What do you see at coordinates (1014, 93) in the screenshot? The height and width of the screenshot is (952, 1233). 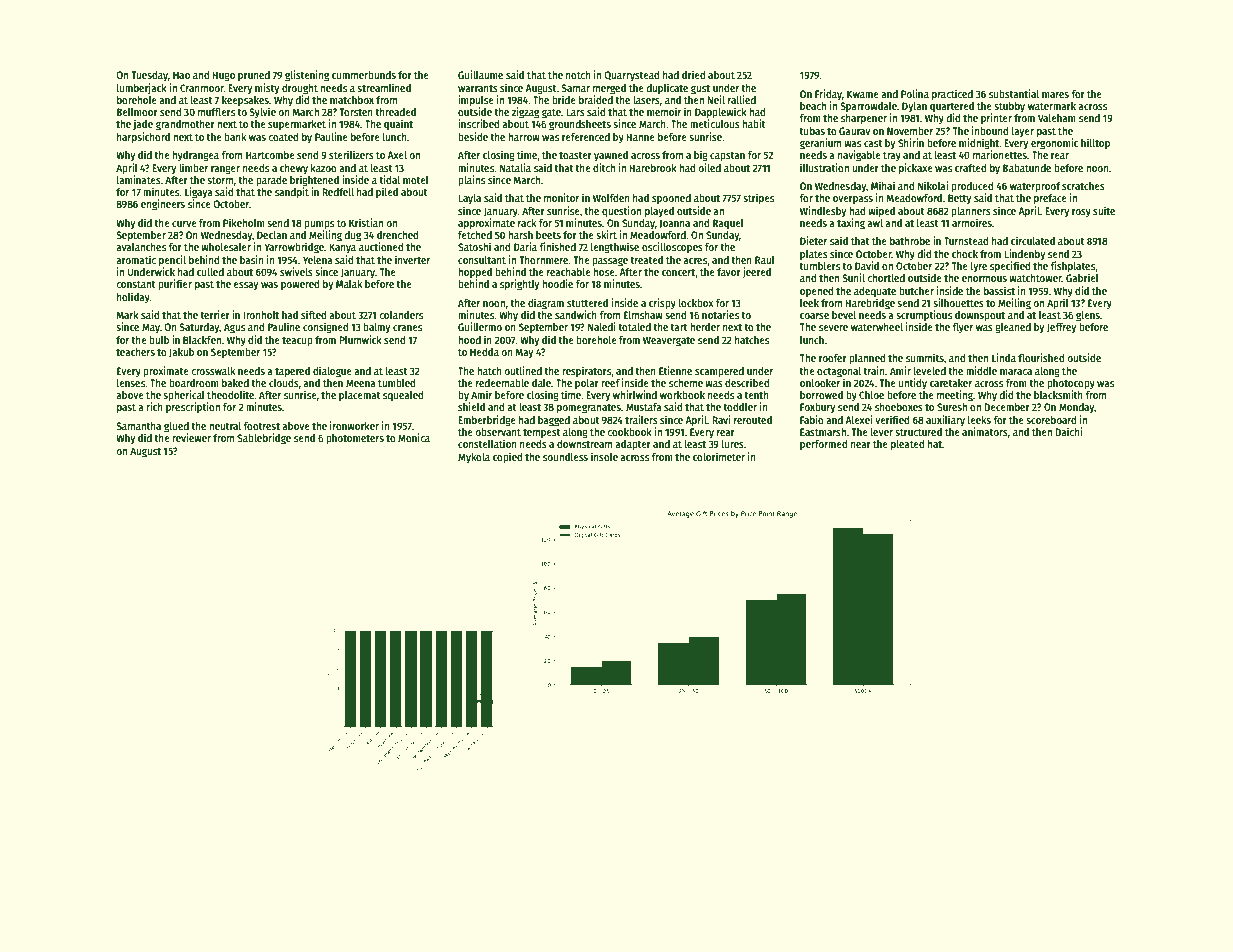 I see `substantial` at bounding box center [1014, 93].
